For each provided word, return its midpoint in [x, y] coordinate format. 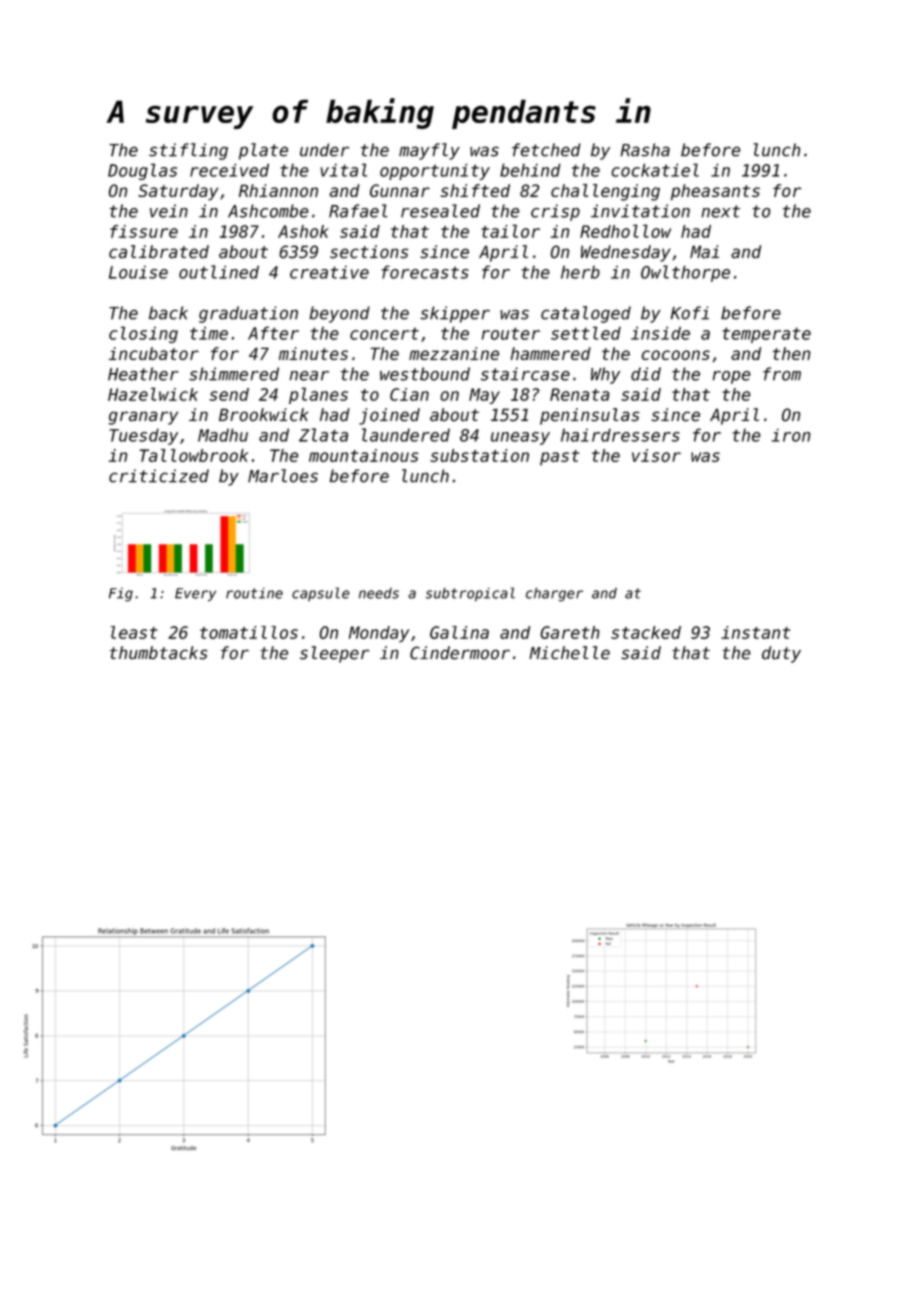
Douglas [142, 171]
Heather [143, 374]
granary [143, 418]
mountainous [364, 455]
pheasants [715, 192]
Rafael [358, 211]
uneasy [520, 438]
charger [554, 594]
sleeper [334, 654]
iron [791, 435]
